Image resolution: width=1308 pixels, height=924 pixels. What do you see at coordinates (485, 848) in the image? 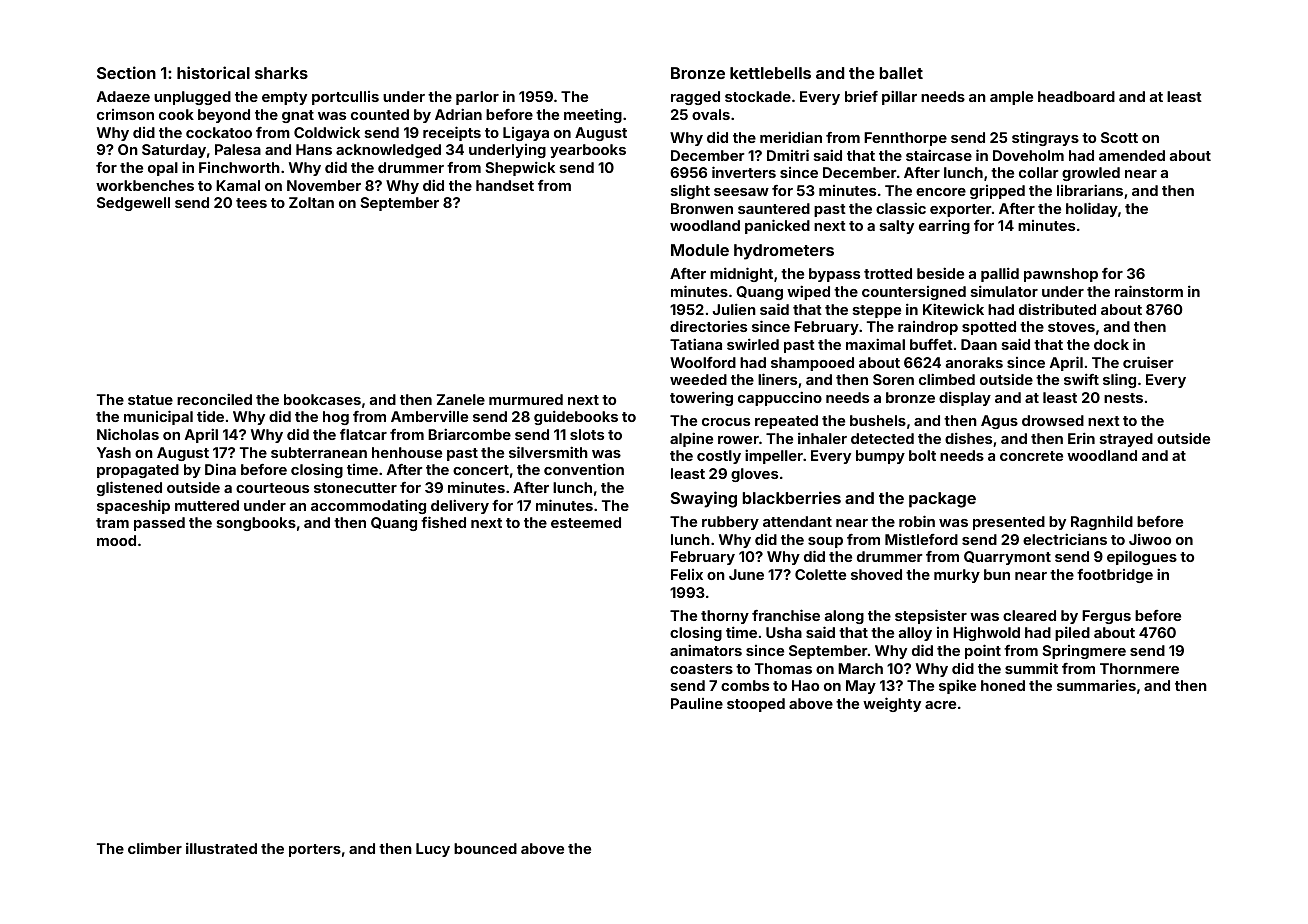
I see `bounced` at bounding box center [485, 848].
